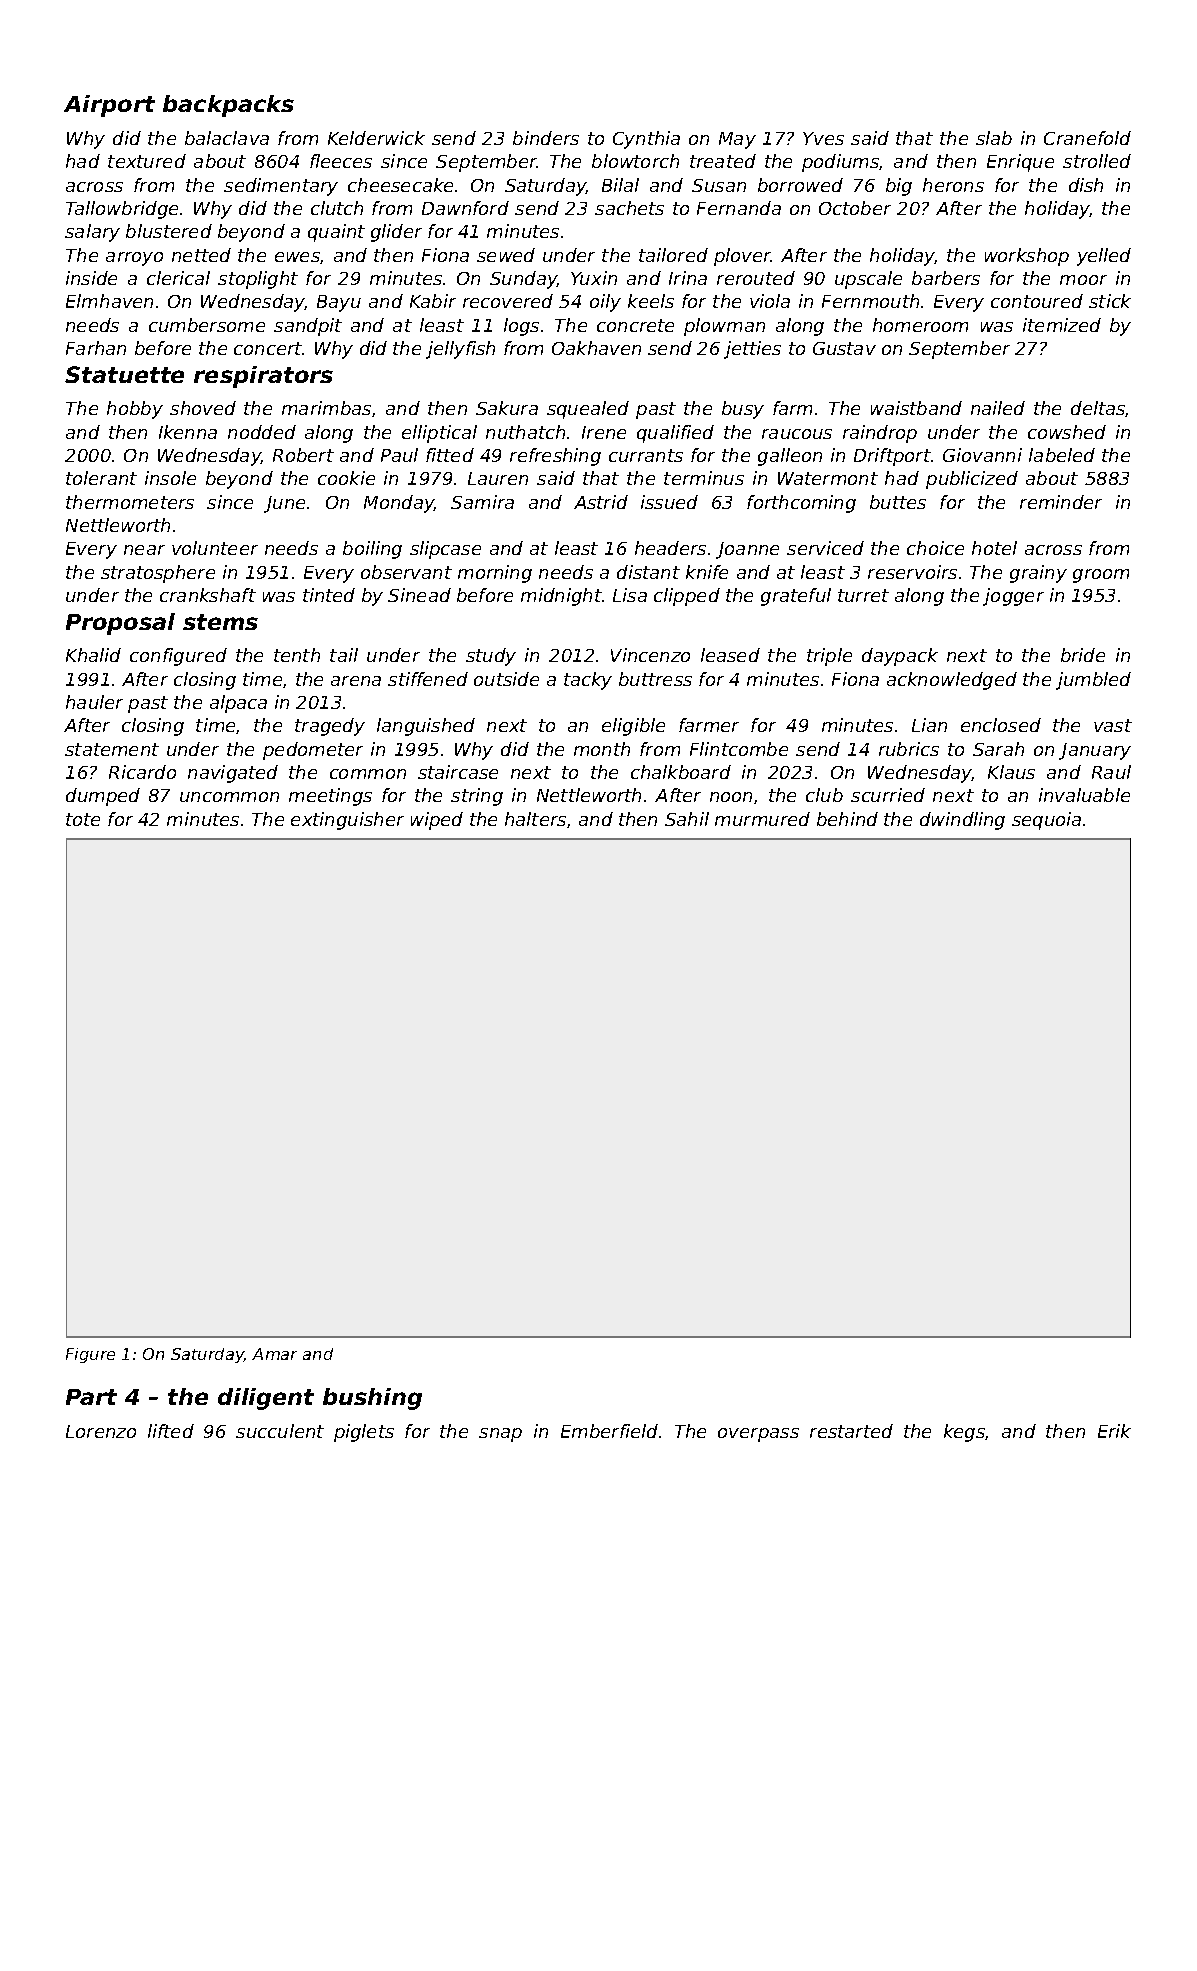  I want to click on Cynthia, so click(646, 140).
